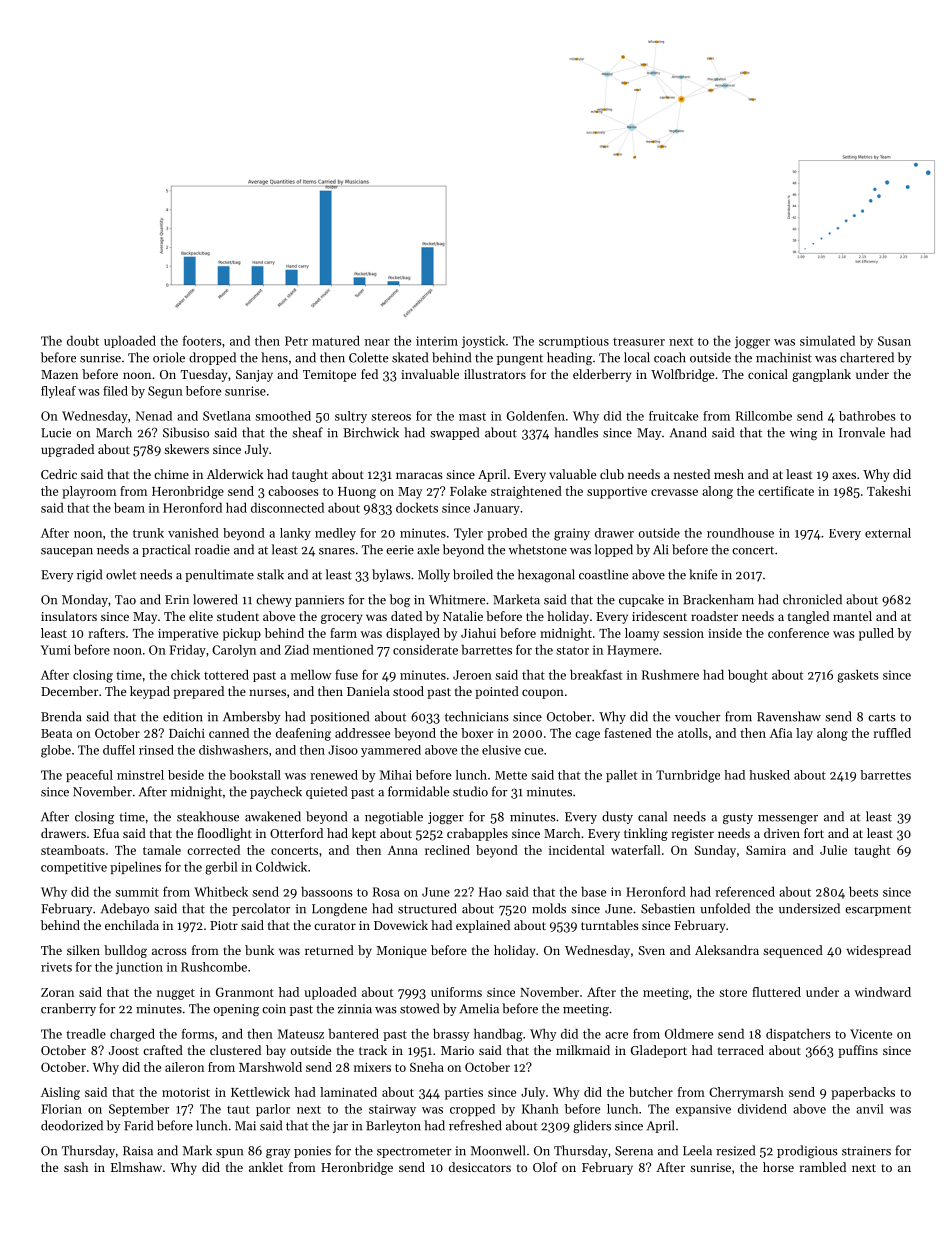 The width and height of the screenshot is (952, 1233). I want to click on stalk, so click(270, 574).
